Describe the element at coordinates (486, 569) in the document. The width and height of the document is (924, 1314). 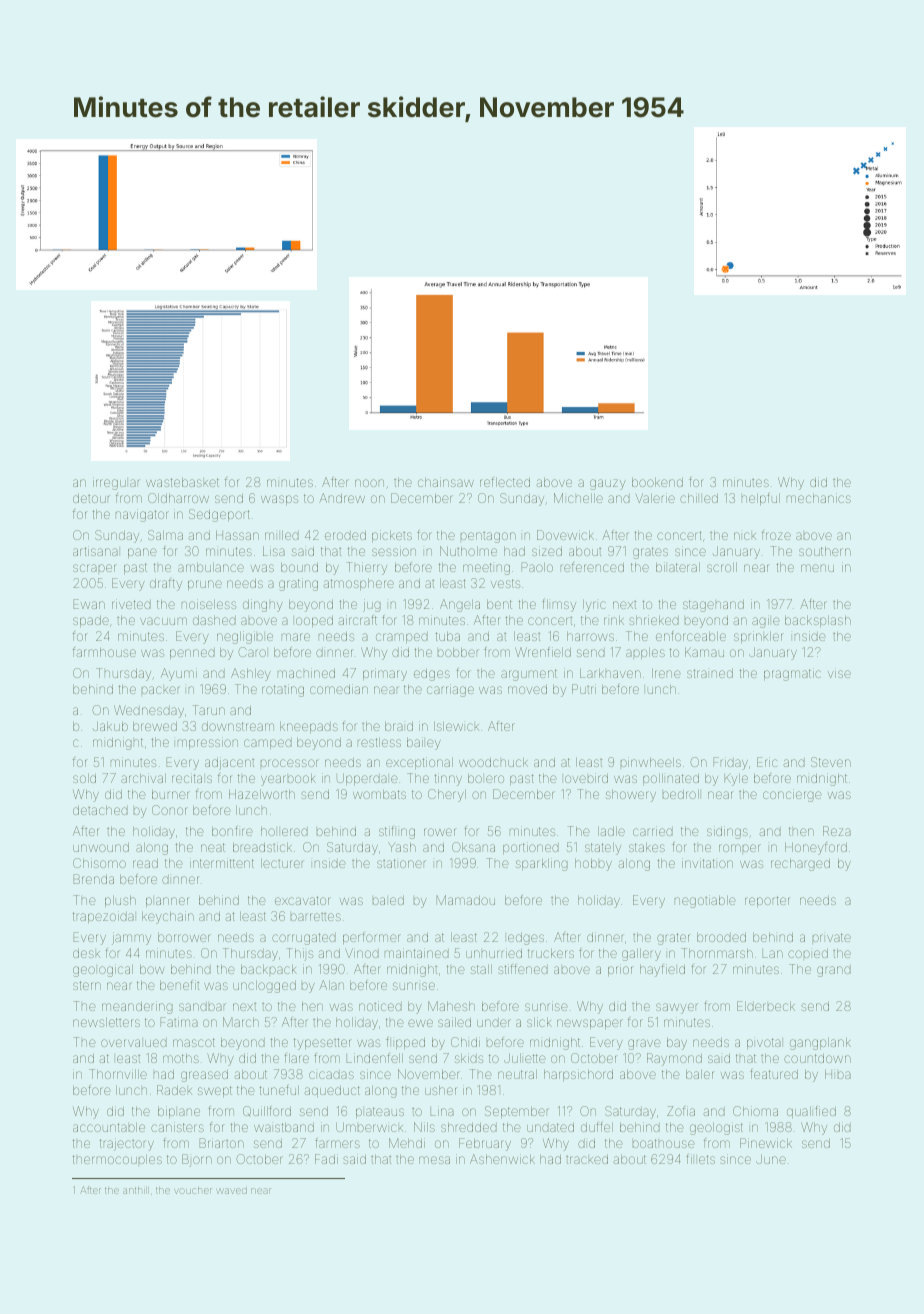
I see `meeting` at that location.
